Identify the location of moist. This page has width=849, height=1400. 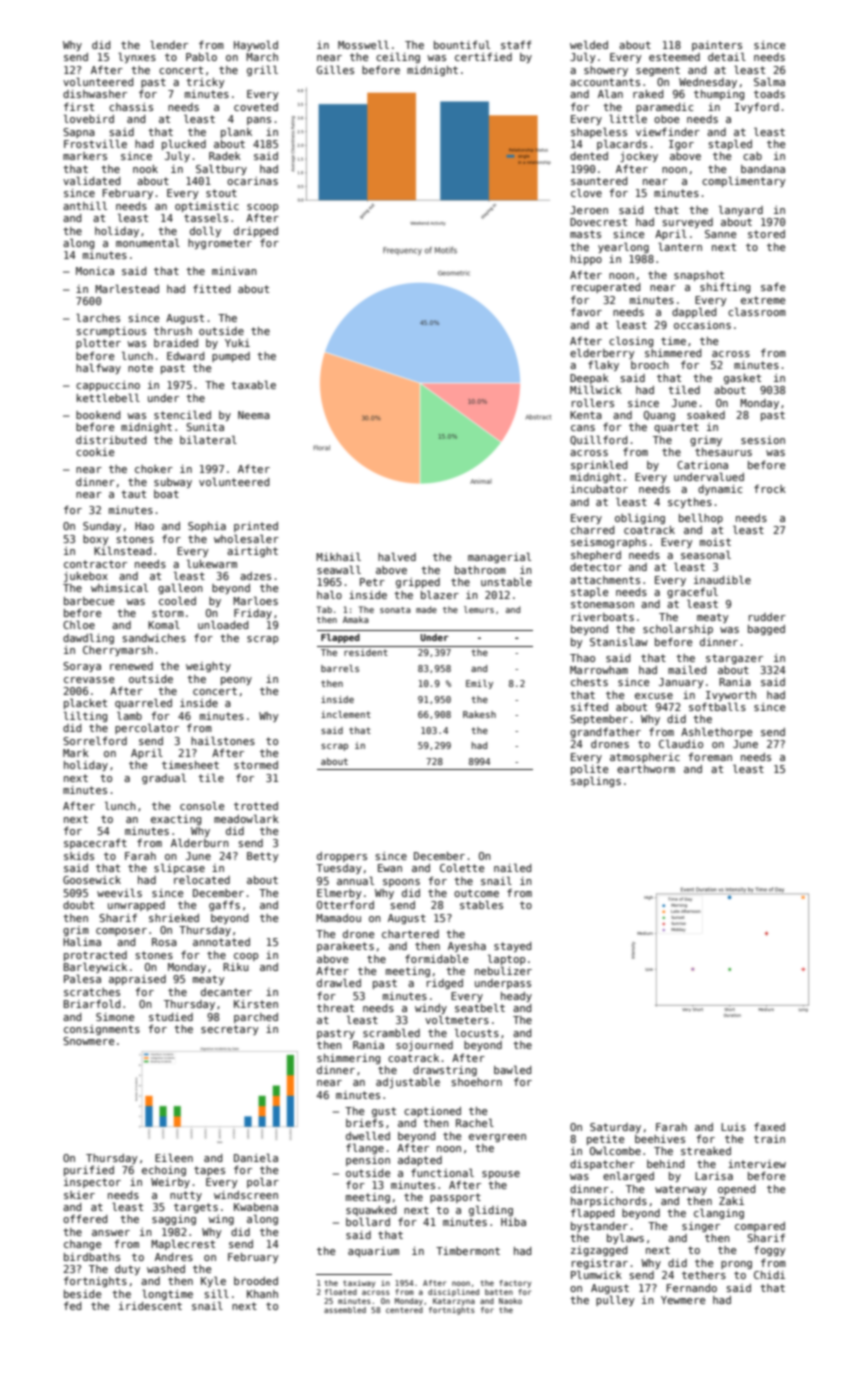
(715, 542).
